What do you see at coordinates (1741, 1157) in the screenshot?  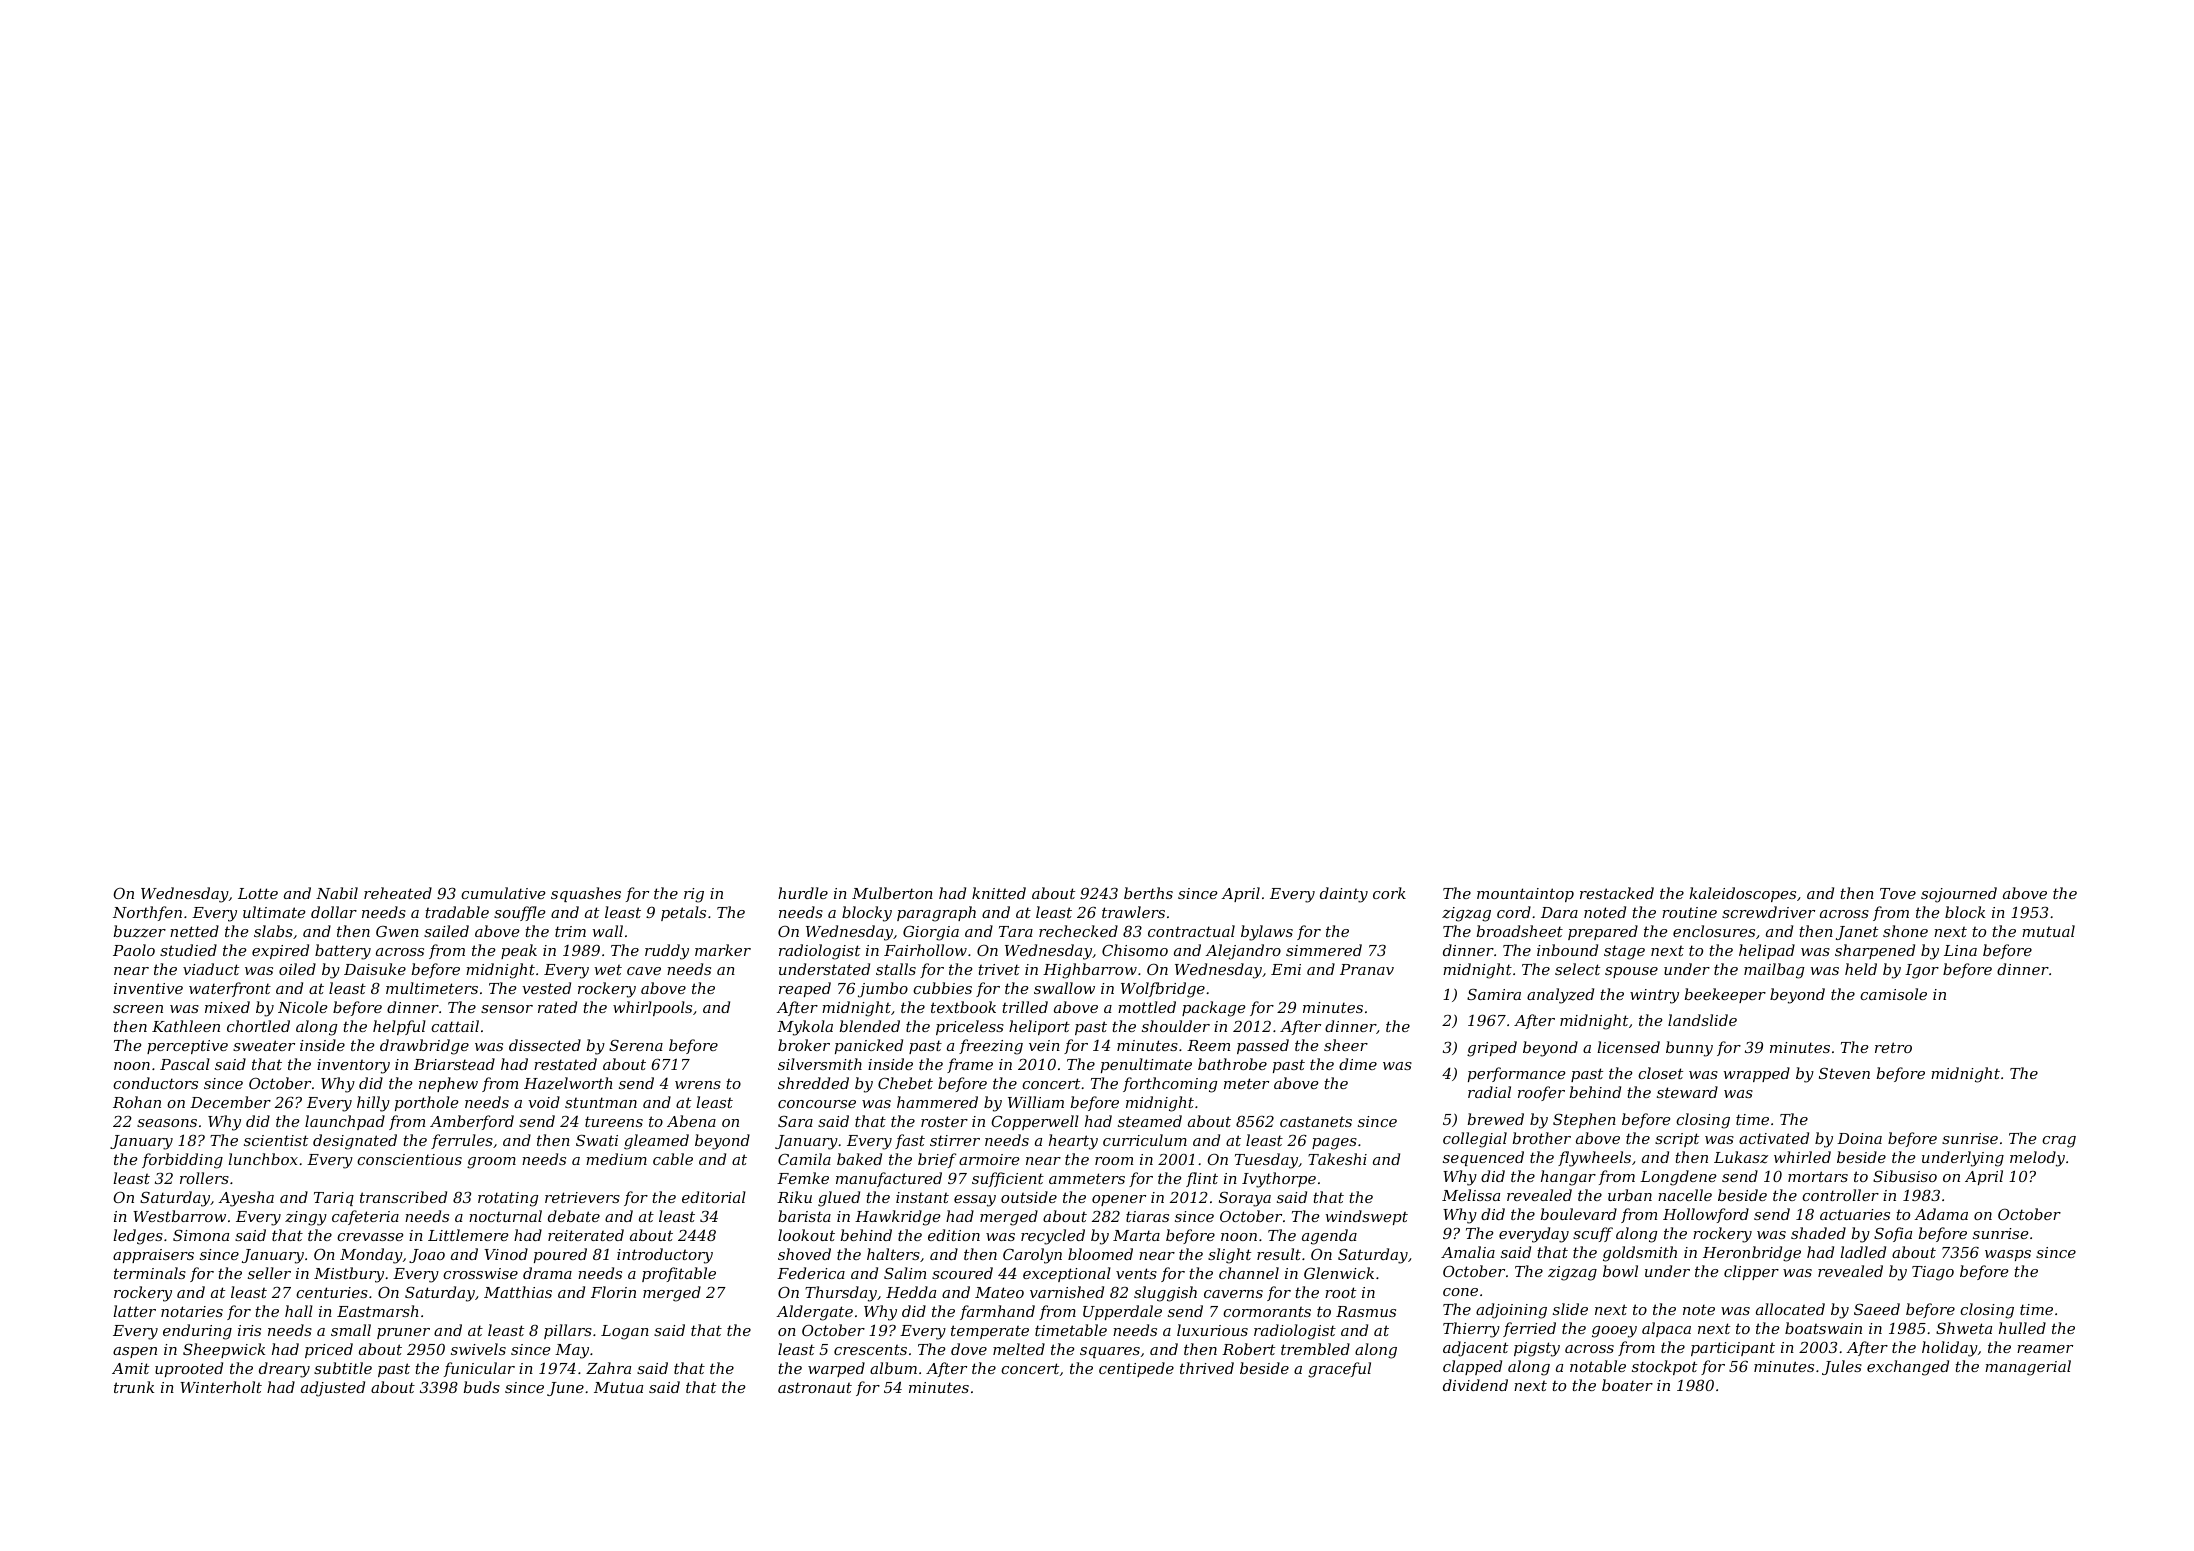 I see `Lukasz` at bounding box center [1741, 1157].
